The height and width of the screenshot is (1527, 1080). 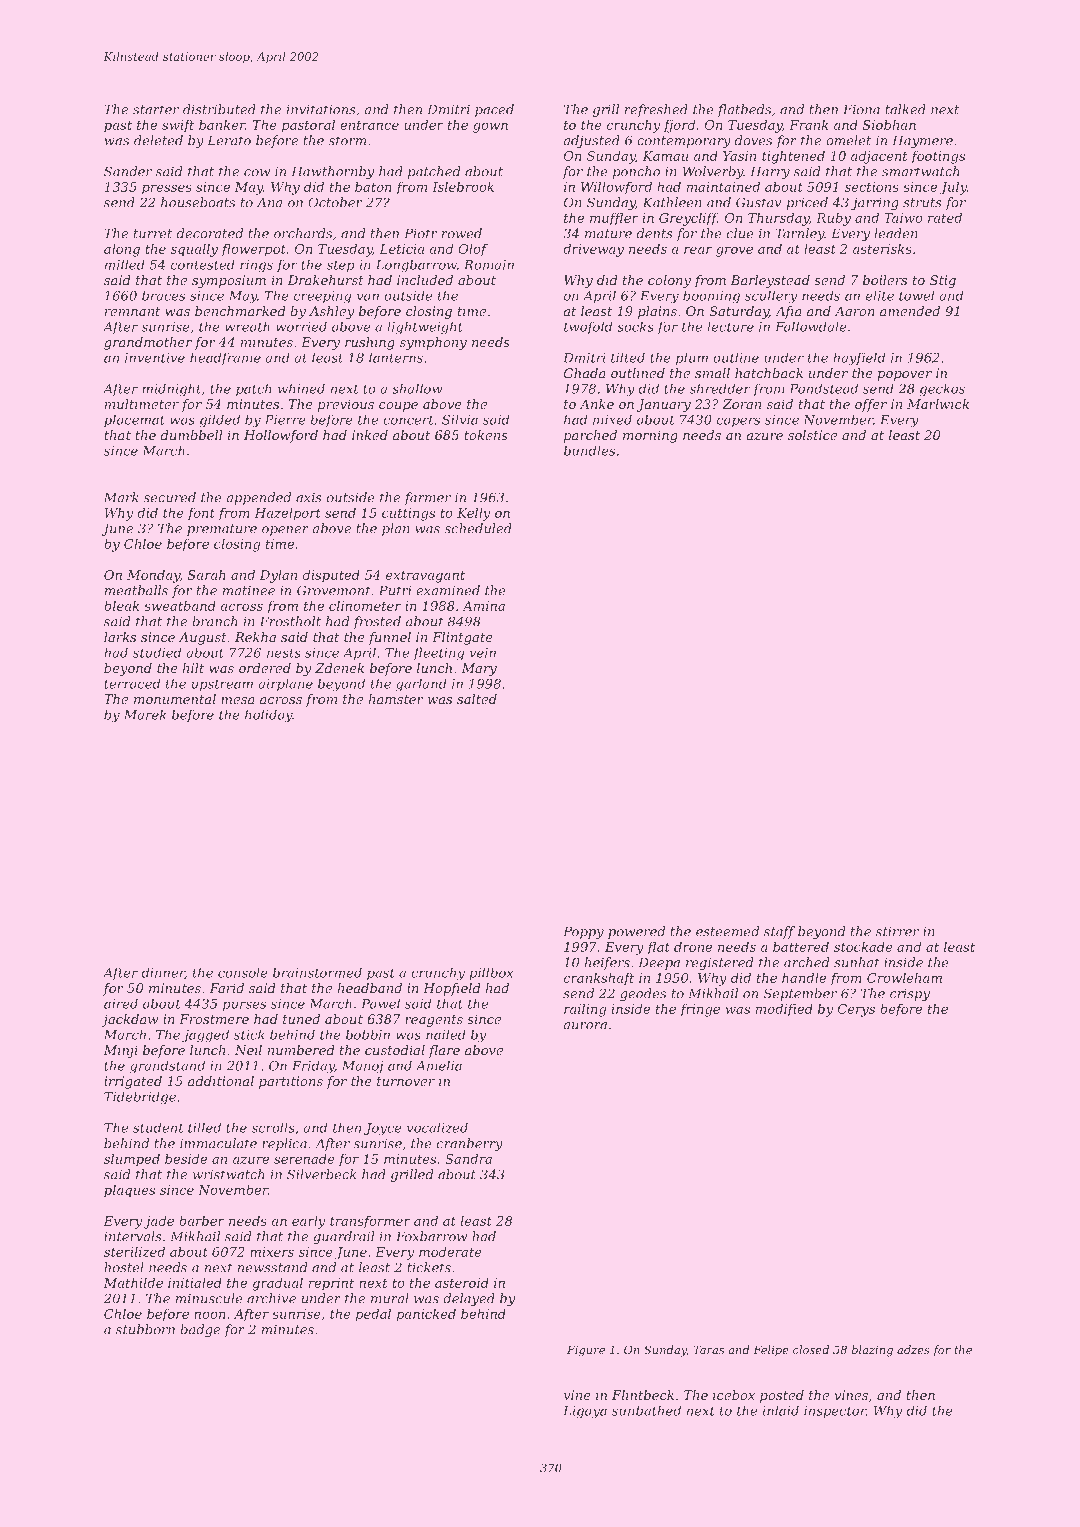 What do you see at coordinates (938, 404) in the screenshot?
I see `Marlwick` at bounding box center [938, 404].
